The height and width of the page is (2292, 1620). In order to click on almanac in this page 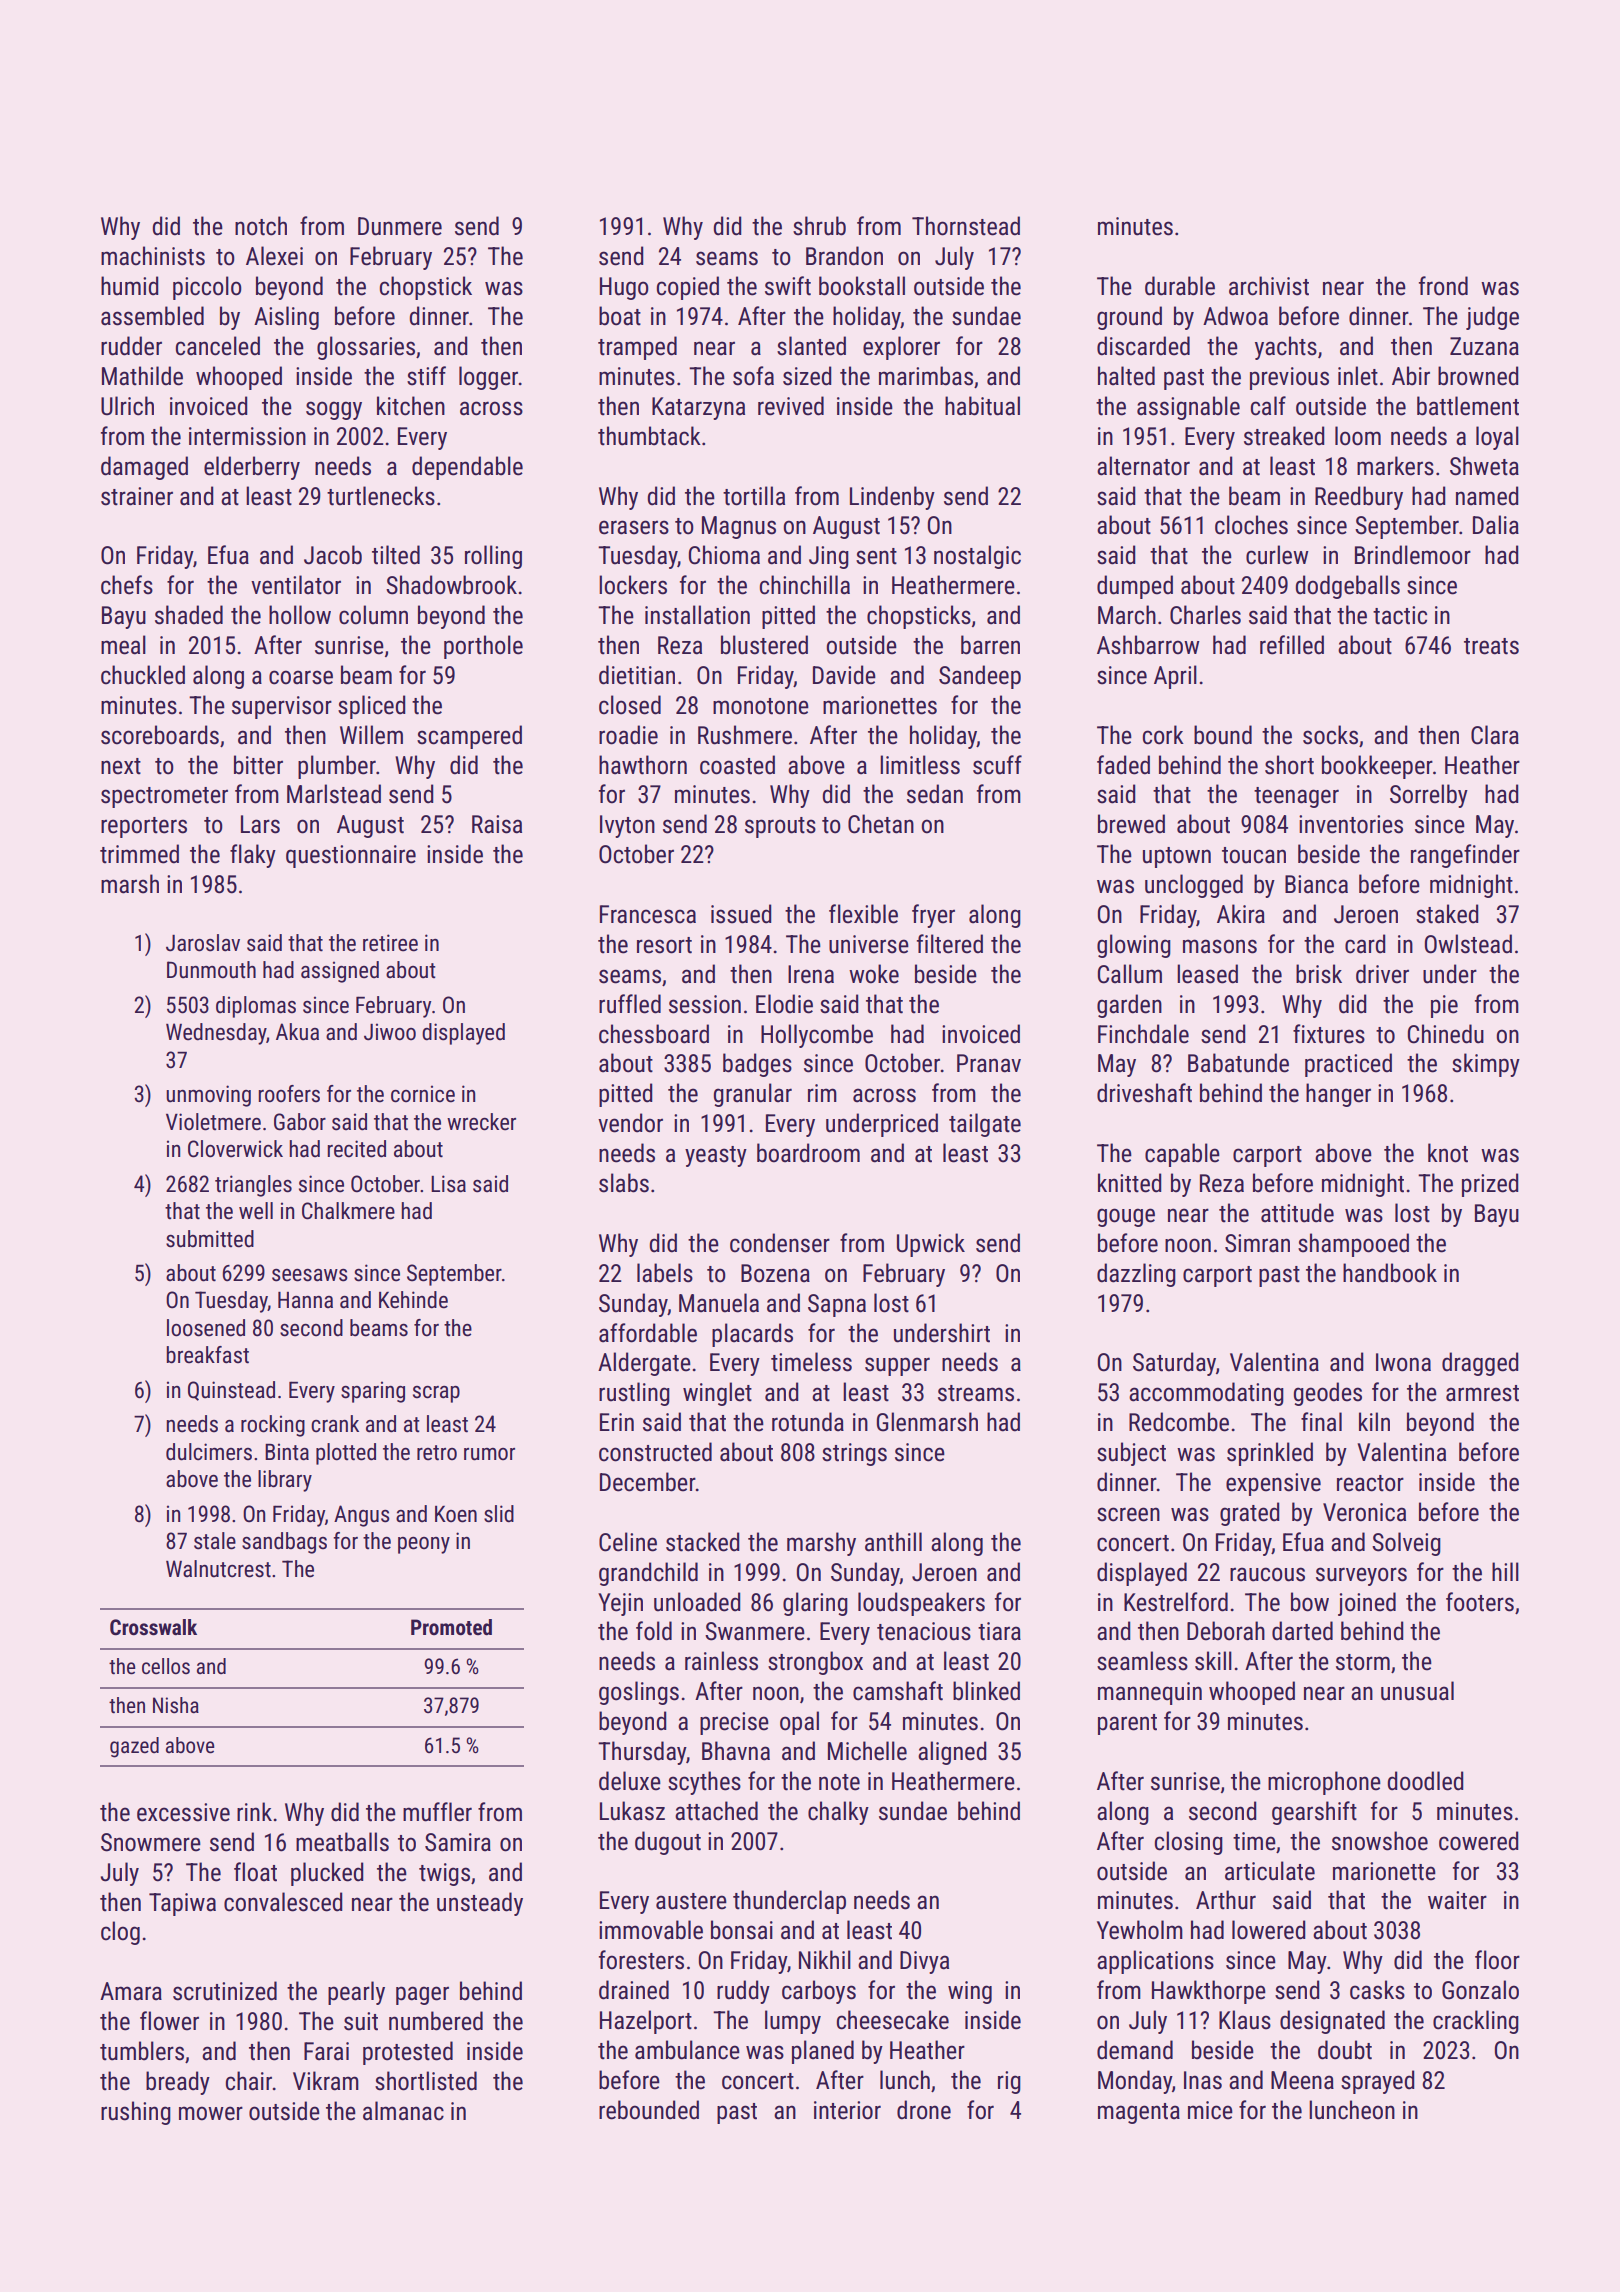, I will do `click(403, 2111)`.
